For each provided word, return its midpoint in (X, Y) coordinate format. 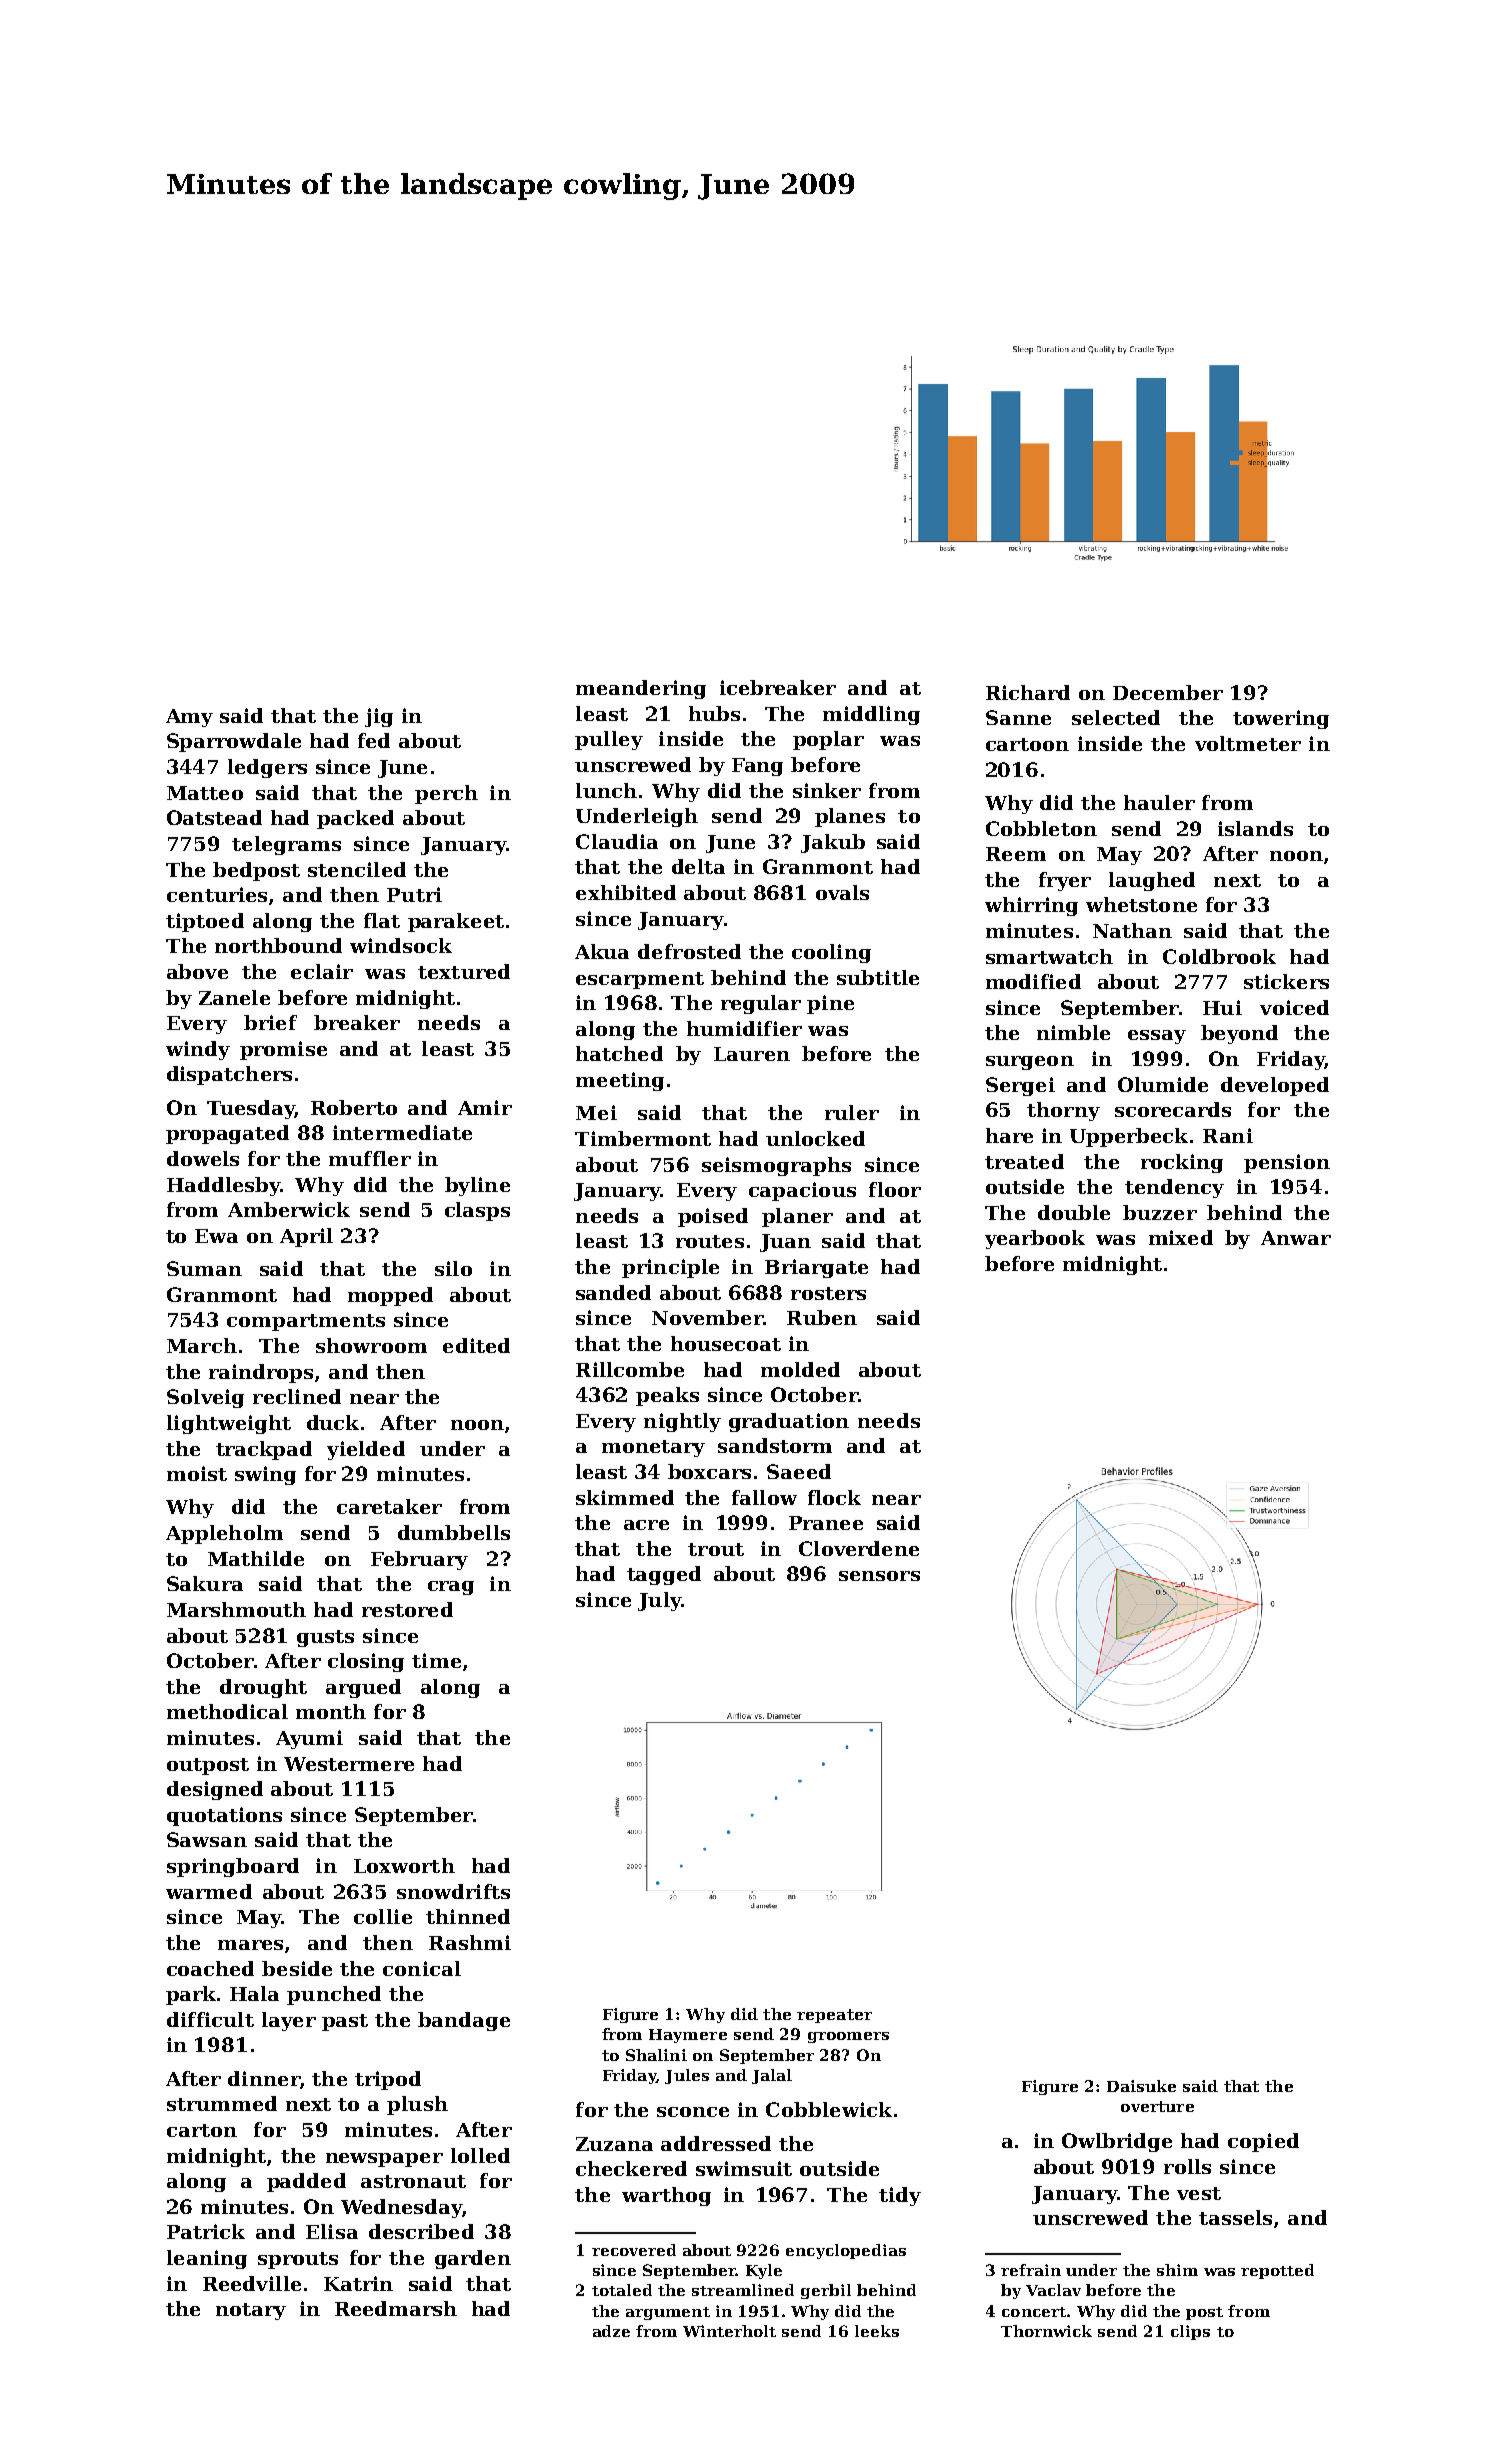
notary (251, 2311)
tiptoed (205, 922)
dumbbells (454, 1532)
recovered (634, 2250)
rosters (828, 1293)
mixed (1181, 1237)
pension (1287, 1163)
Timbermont (643, 1138)
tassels (1235, 2217)
